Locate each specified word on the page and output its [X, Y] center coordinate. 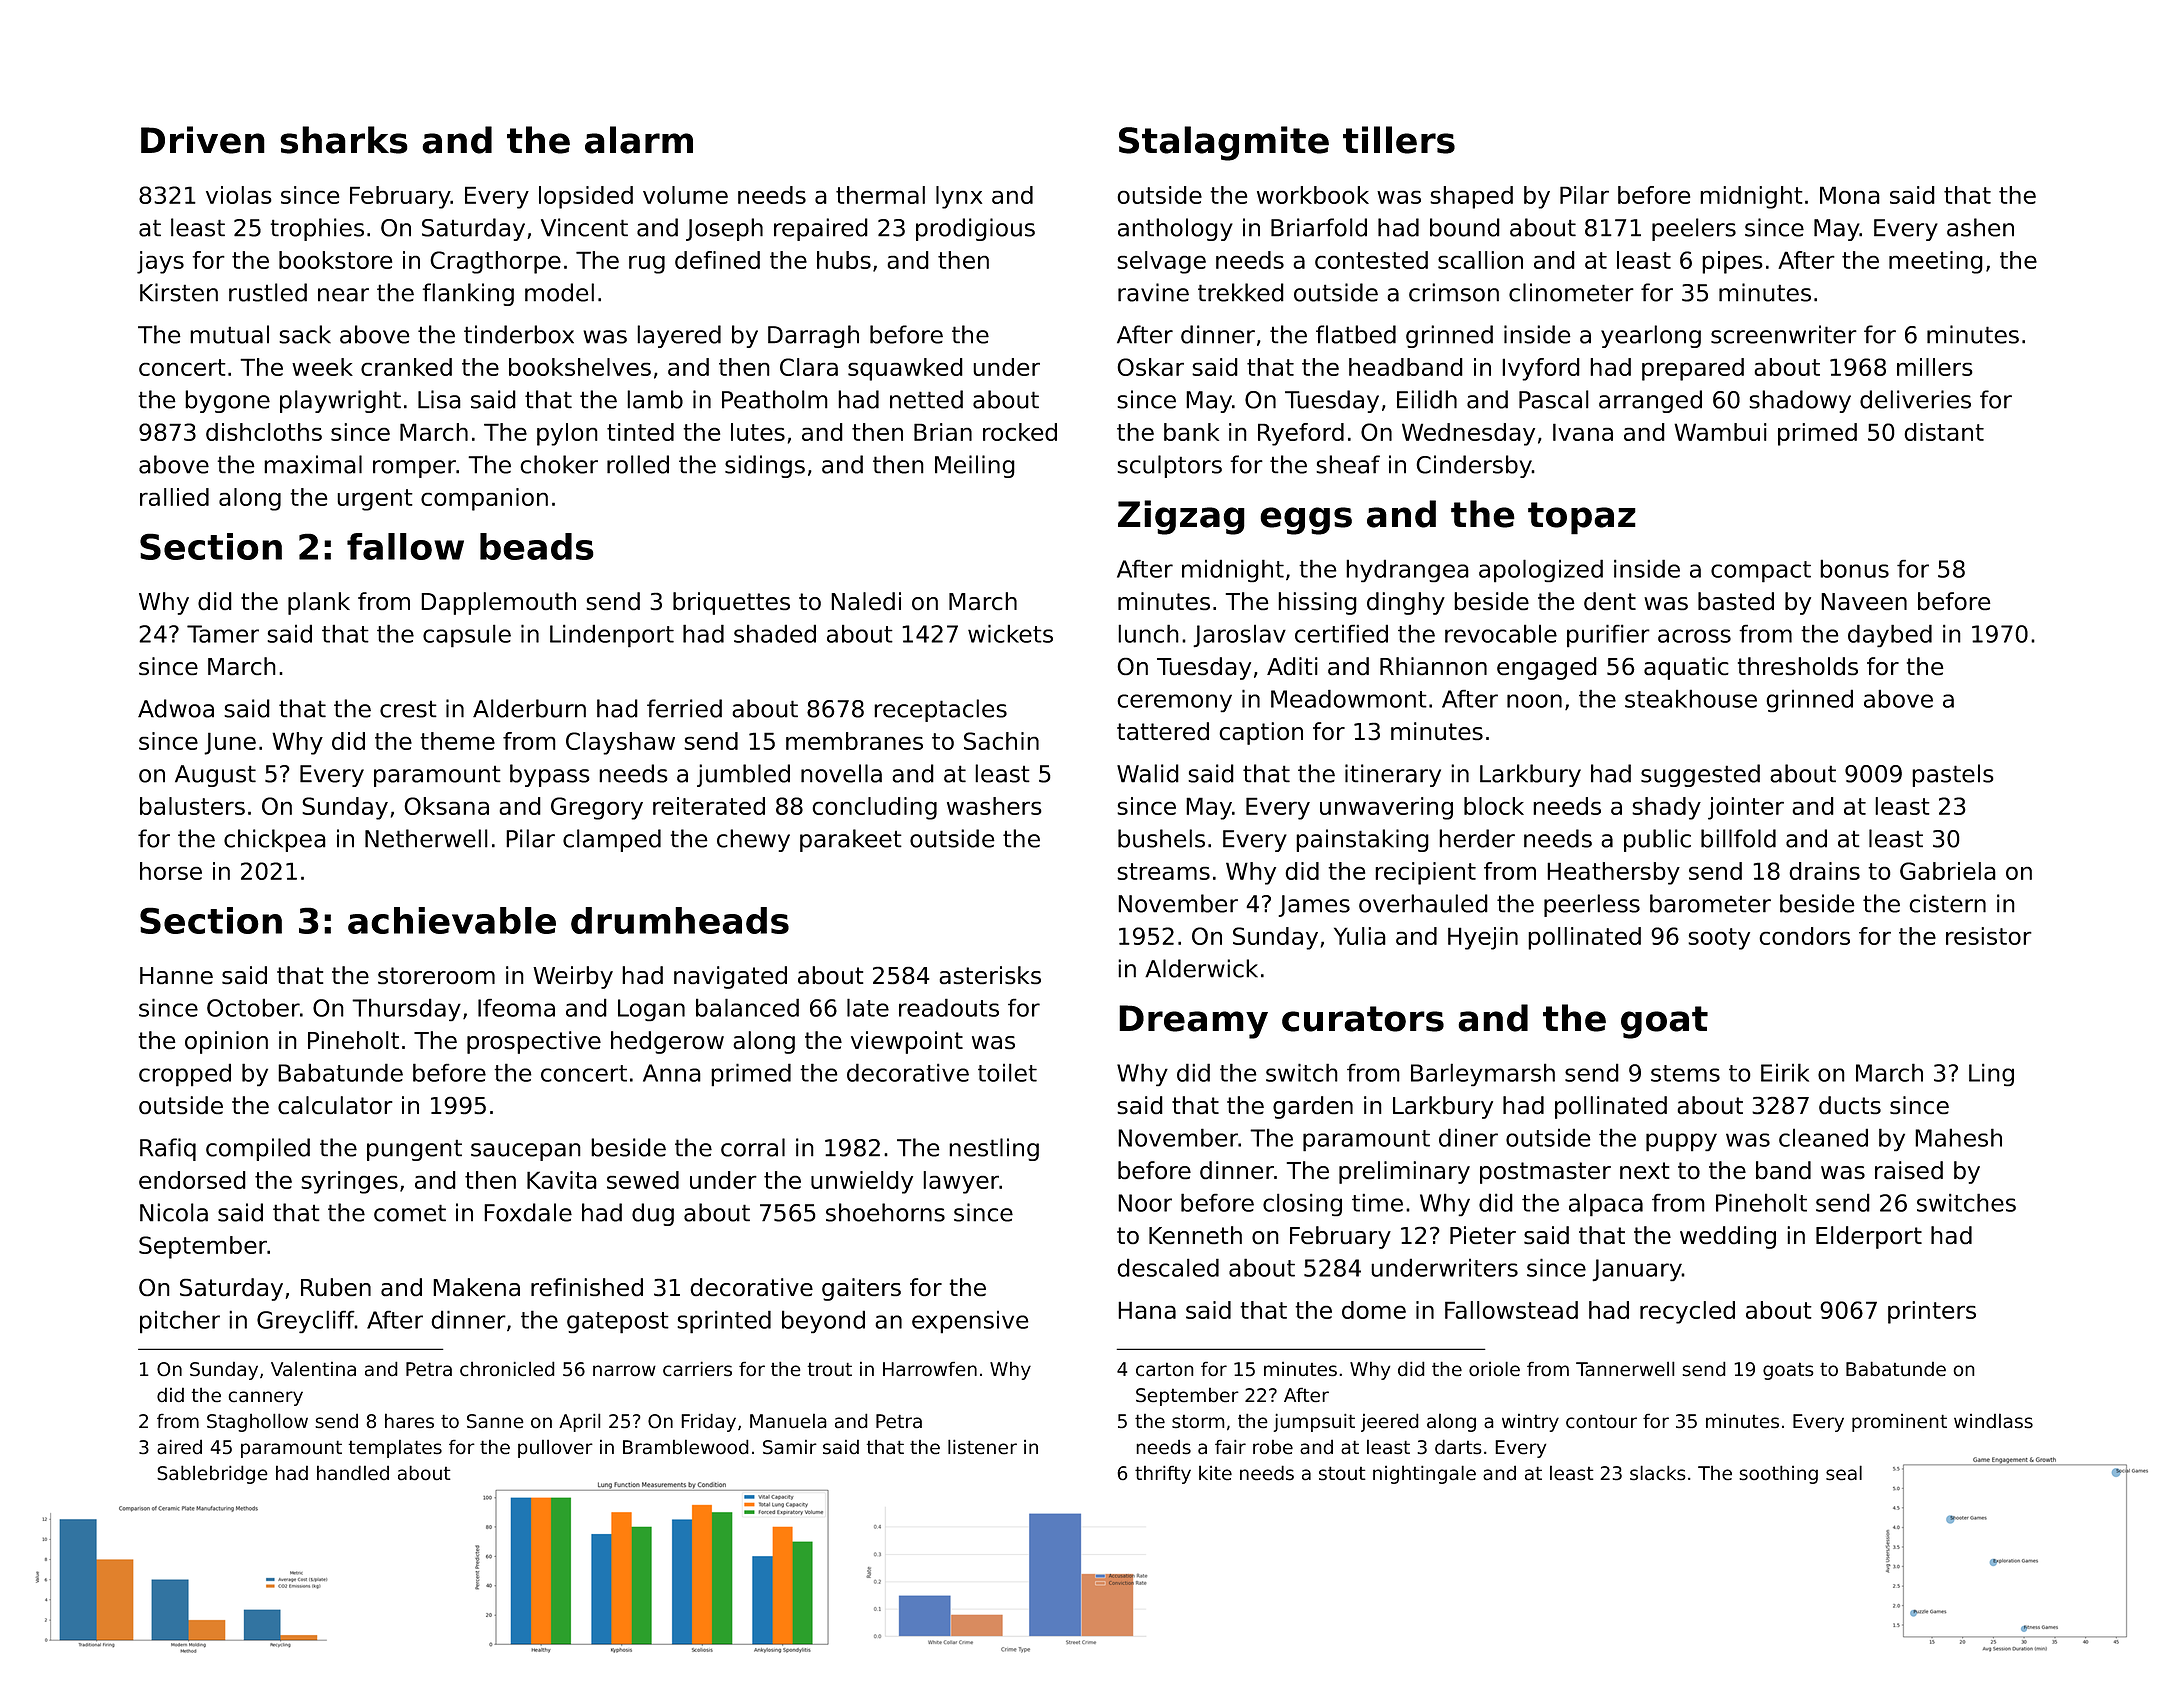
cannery [265, 1398]
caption [1261, 733]
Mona [1850, 195]
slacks [1658, 1472]
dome [1374, 1310]
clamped [612, 840]
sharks [344, 140]
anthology [1175, 229]
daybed [1890, 635]
